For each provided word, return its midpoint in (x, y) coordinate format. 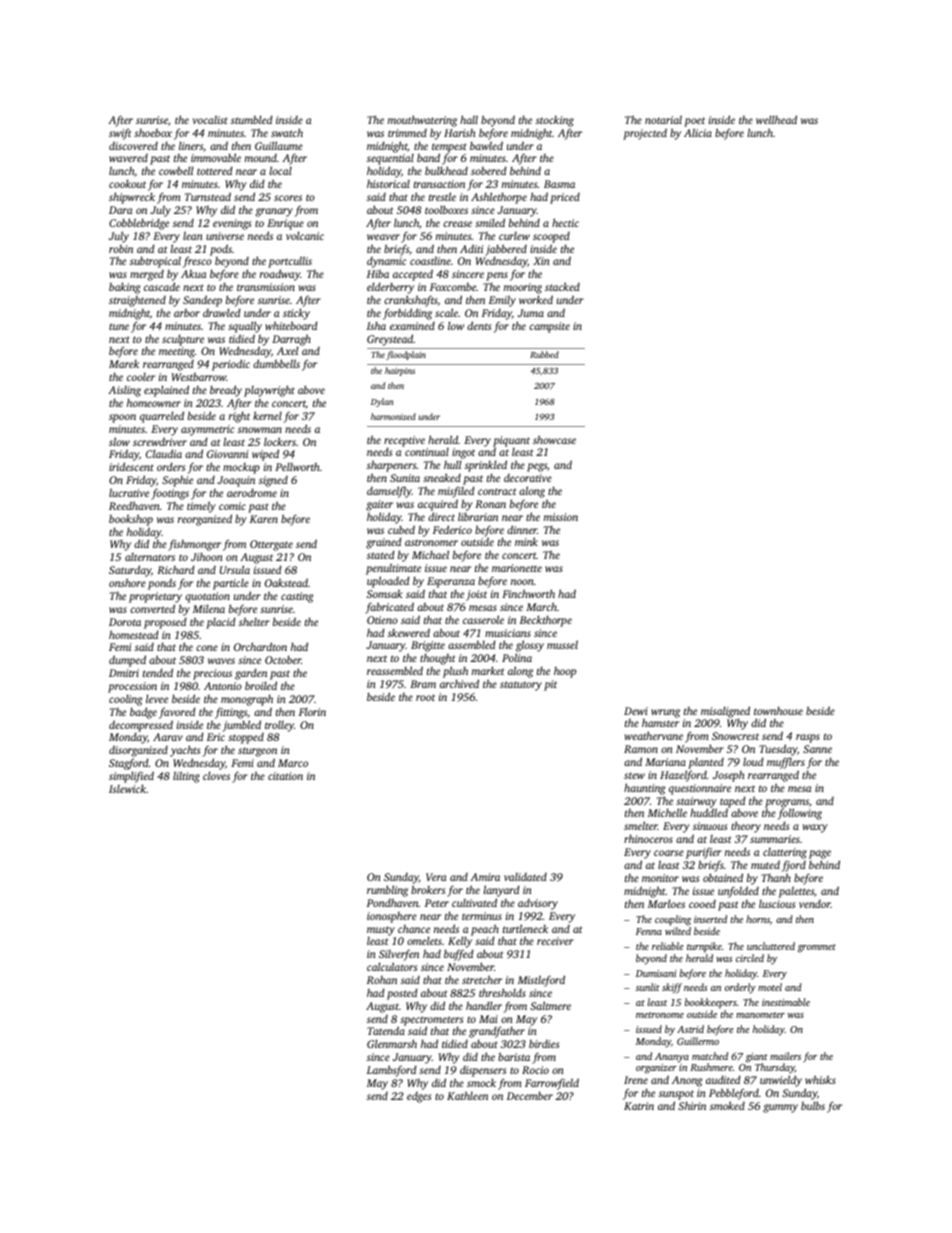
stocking (555, 121)
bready (226, 391)
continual (427, 452)
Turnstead (208, 196)
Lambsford (392, 1071)
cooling (125, 700)
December (530, 1096)
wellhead (776, 119)
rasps (808, 738)
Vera (436, 877)
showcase (554, 439)
